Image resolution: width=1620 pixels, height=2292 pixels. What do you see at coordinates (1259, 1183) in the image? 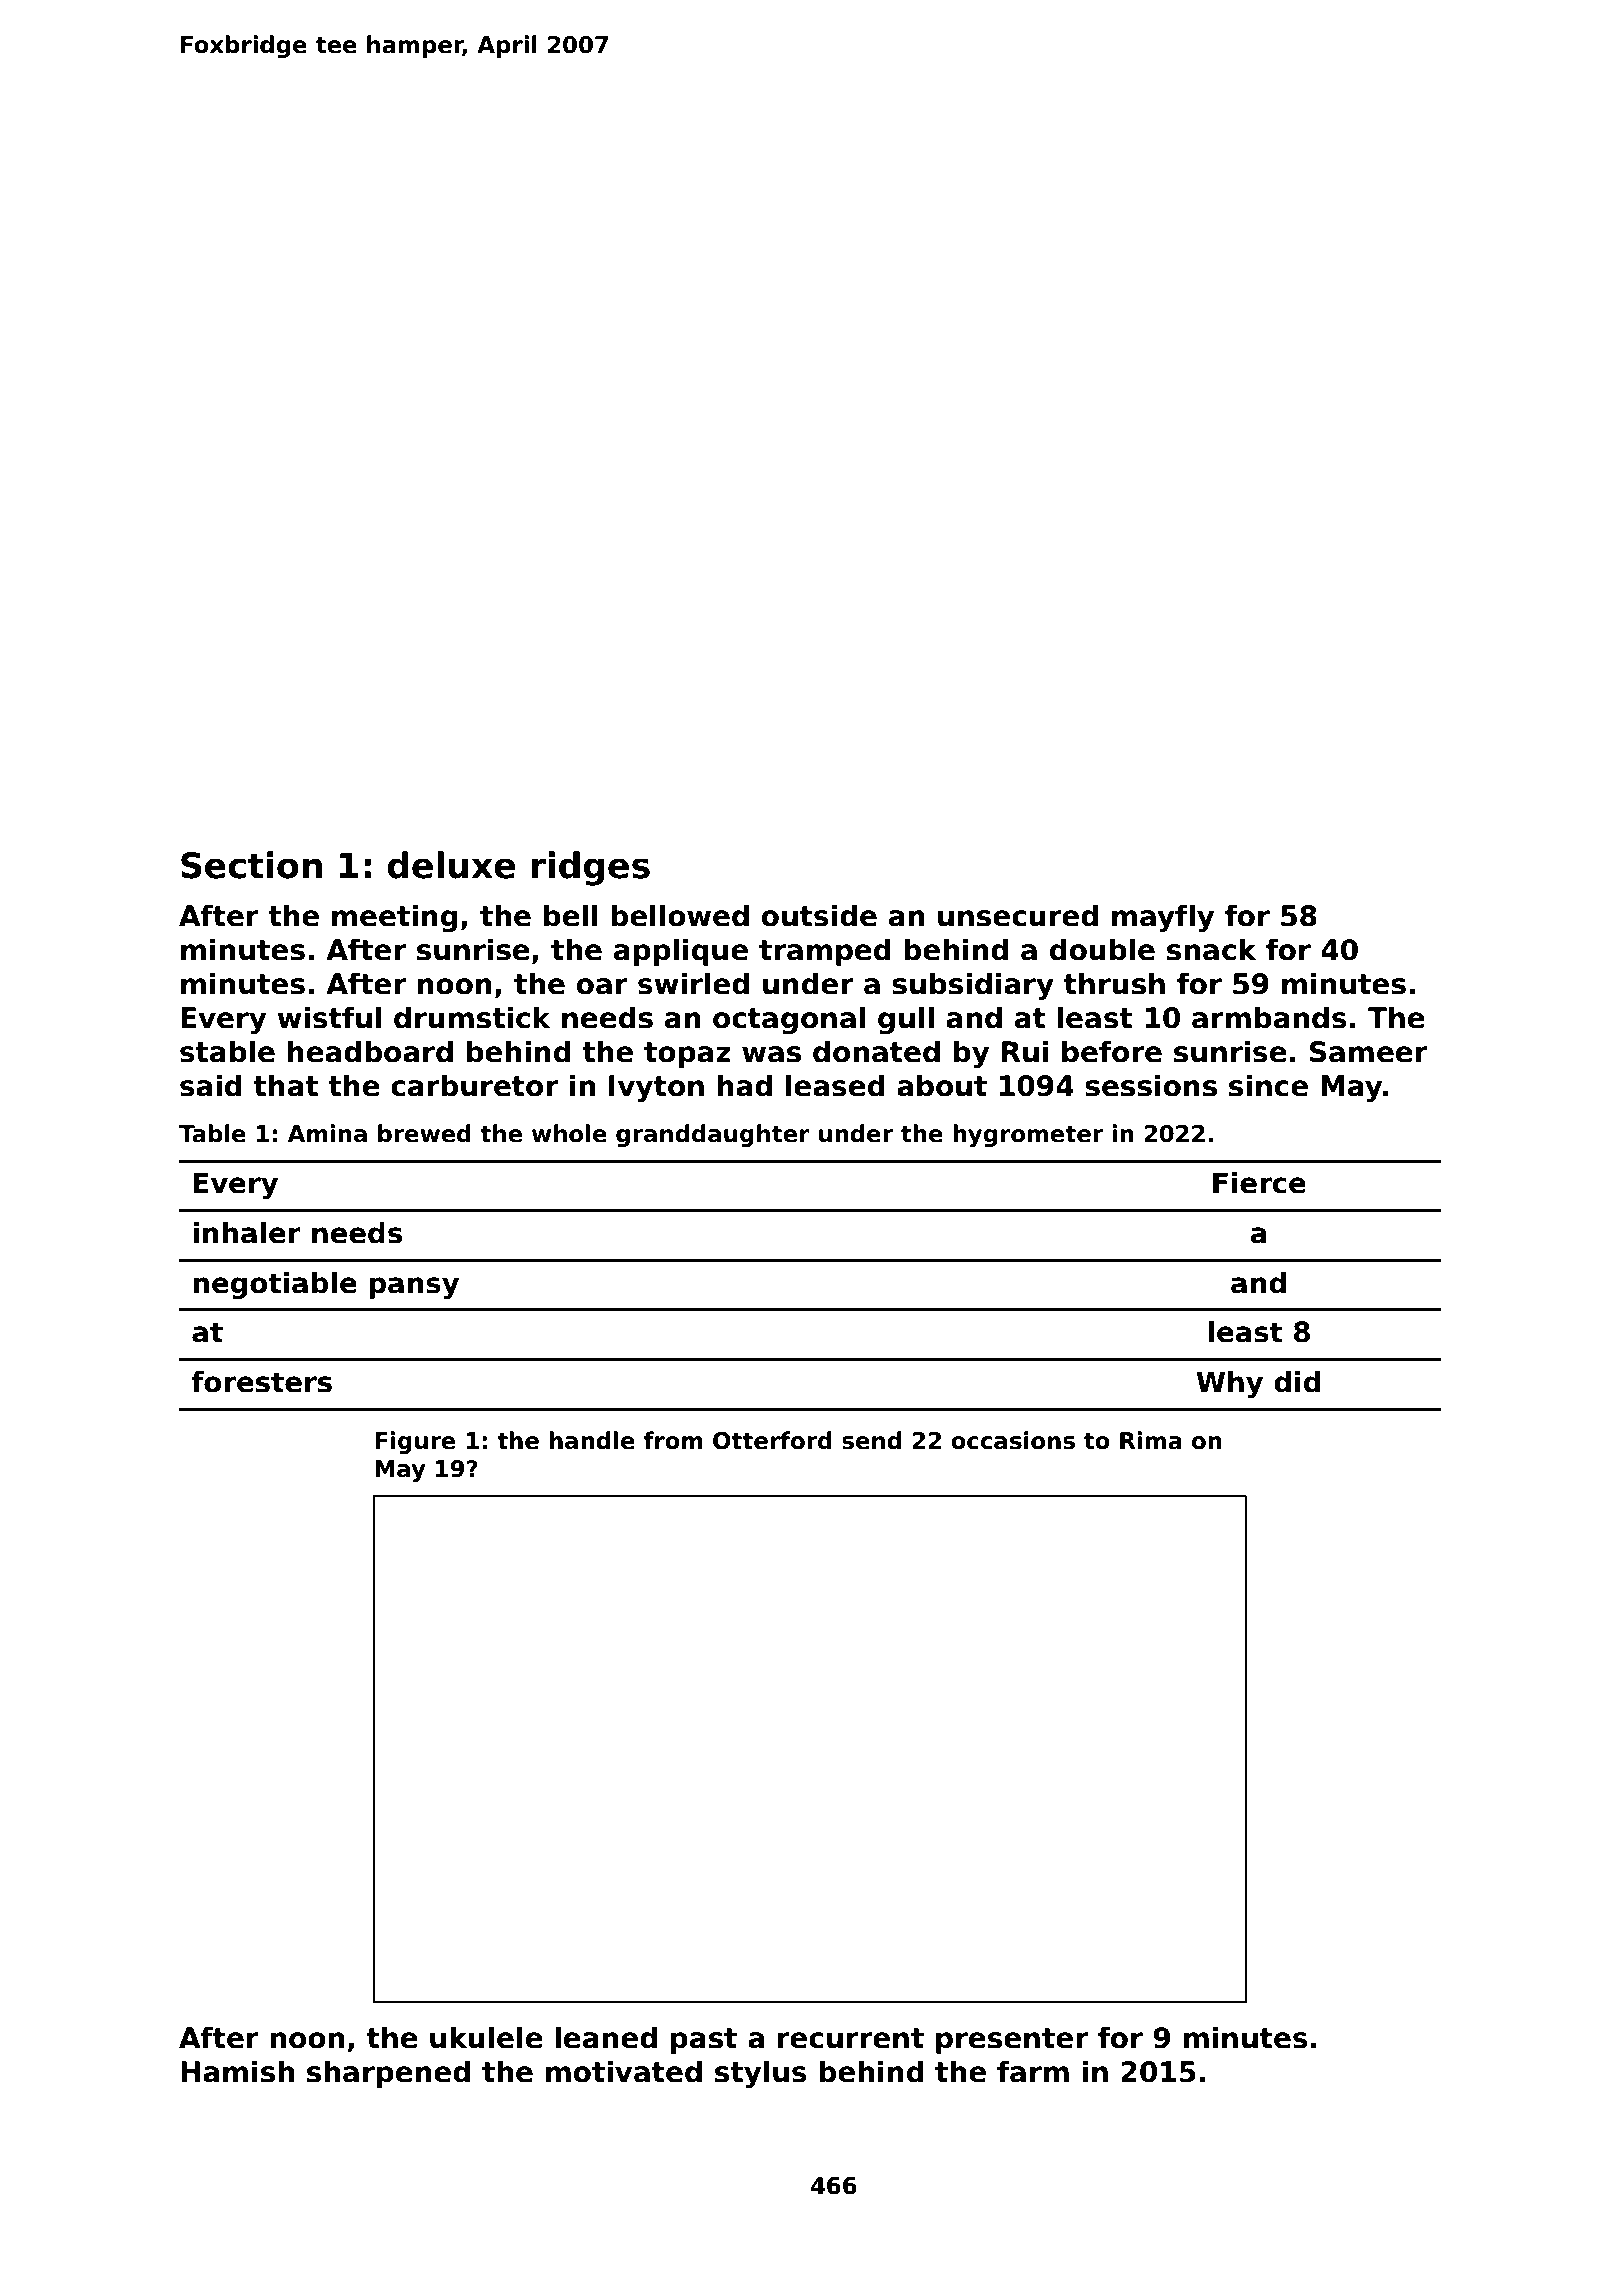
I see `Fierce` at bounding box center [1259, 1183].
